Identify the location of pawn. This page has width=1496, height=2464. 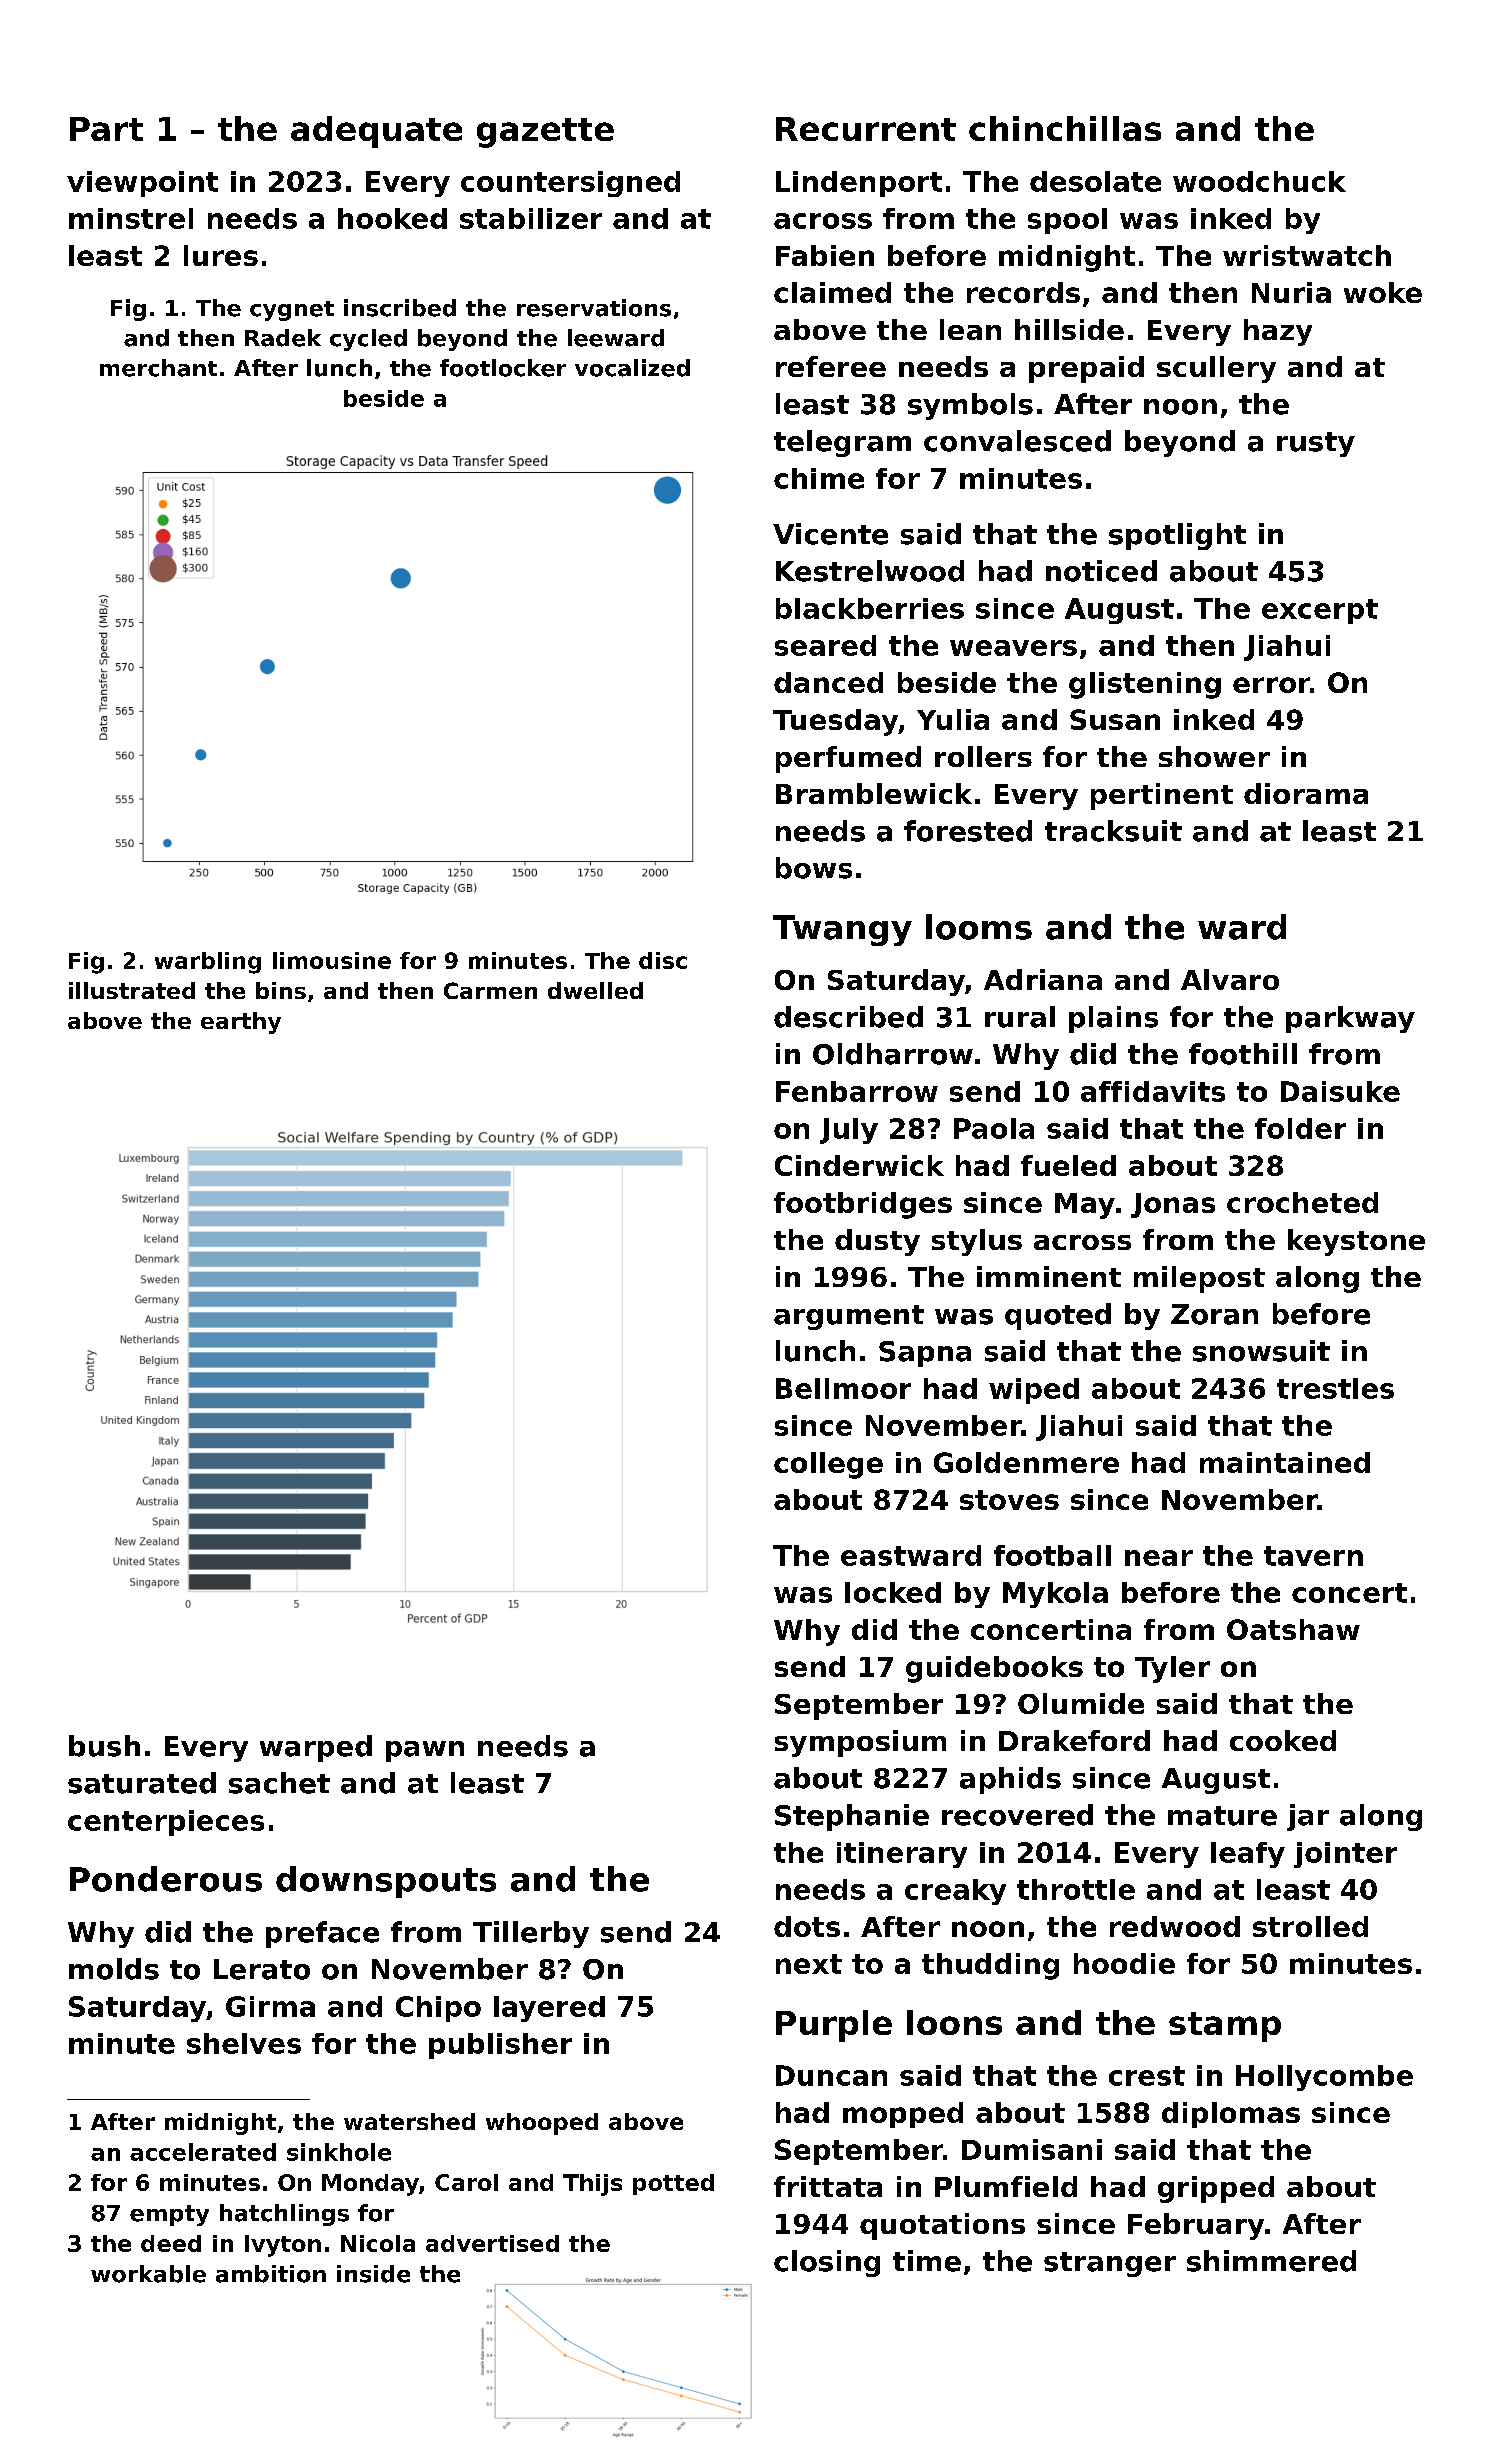
(425, 1751).
